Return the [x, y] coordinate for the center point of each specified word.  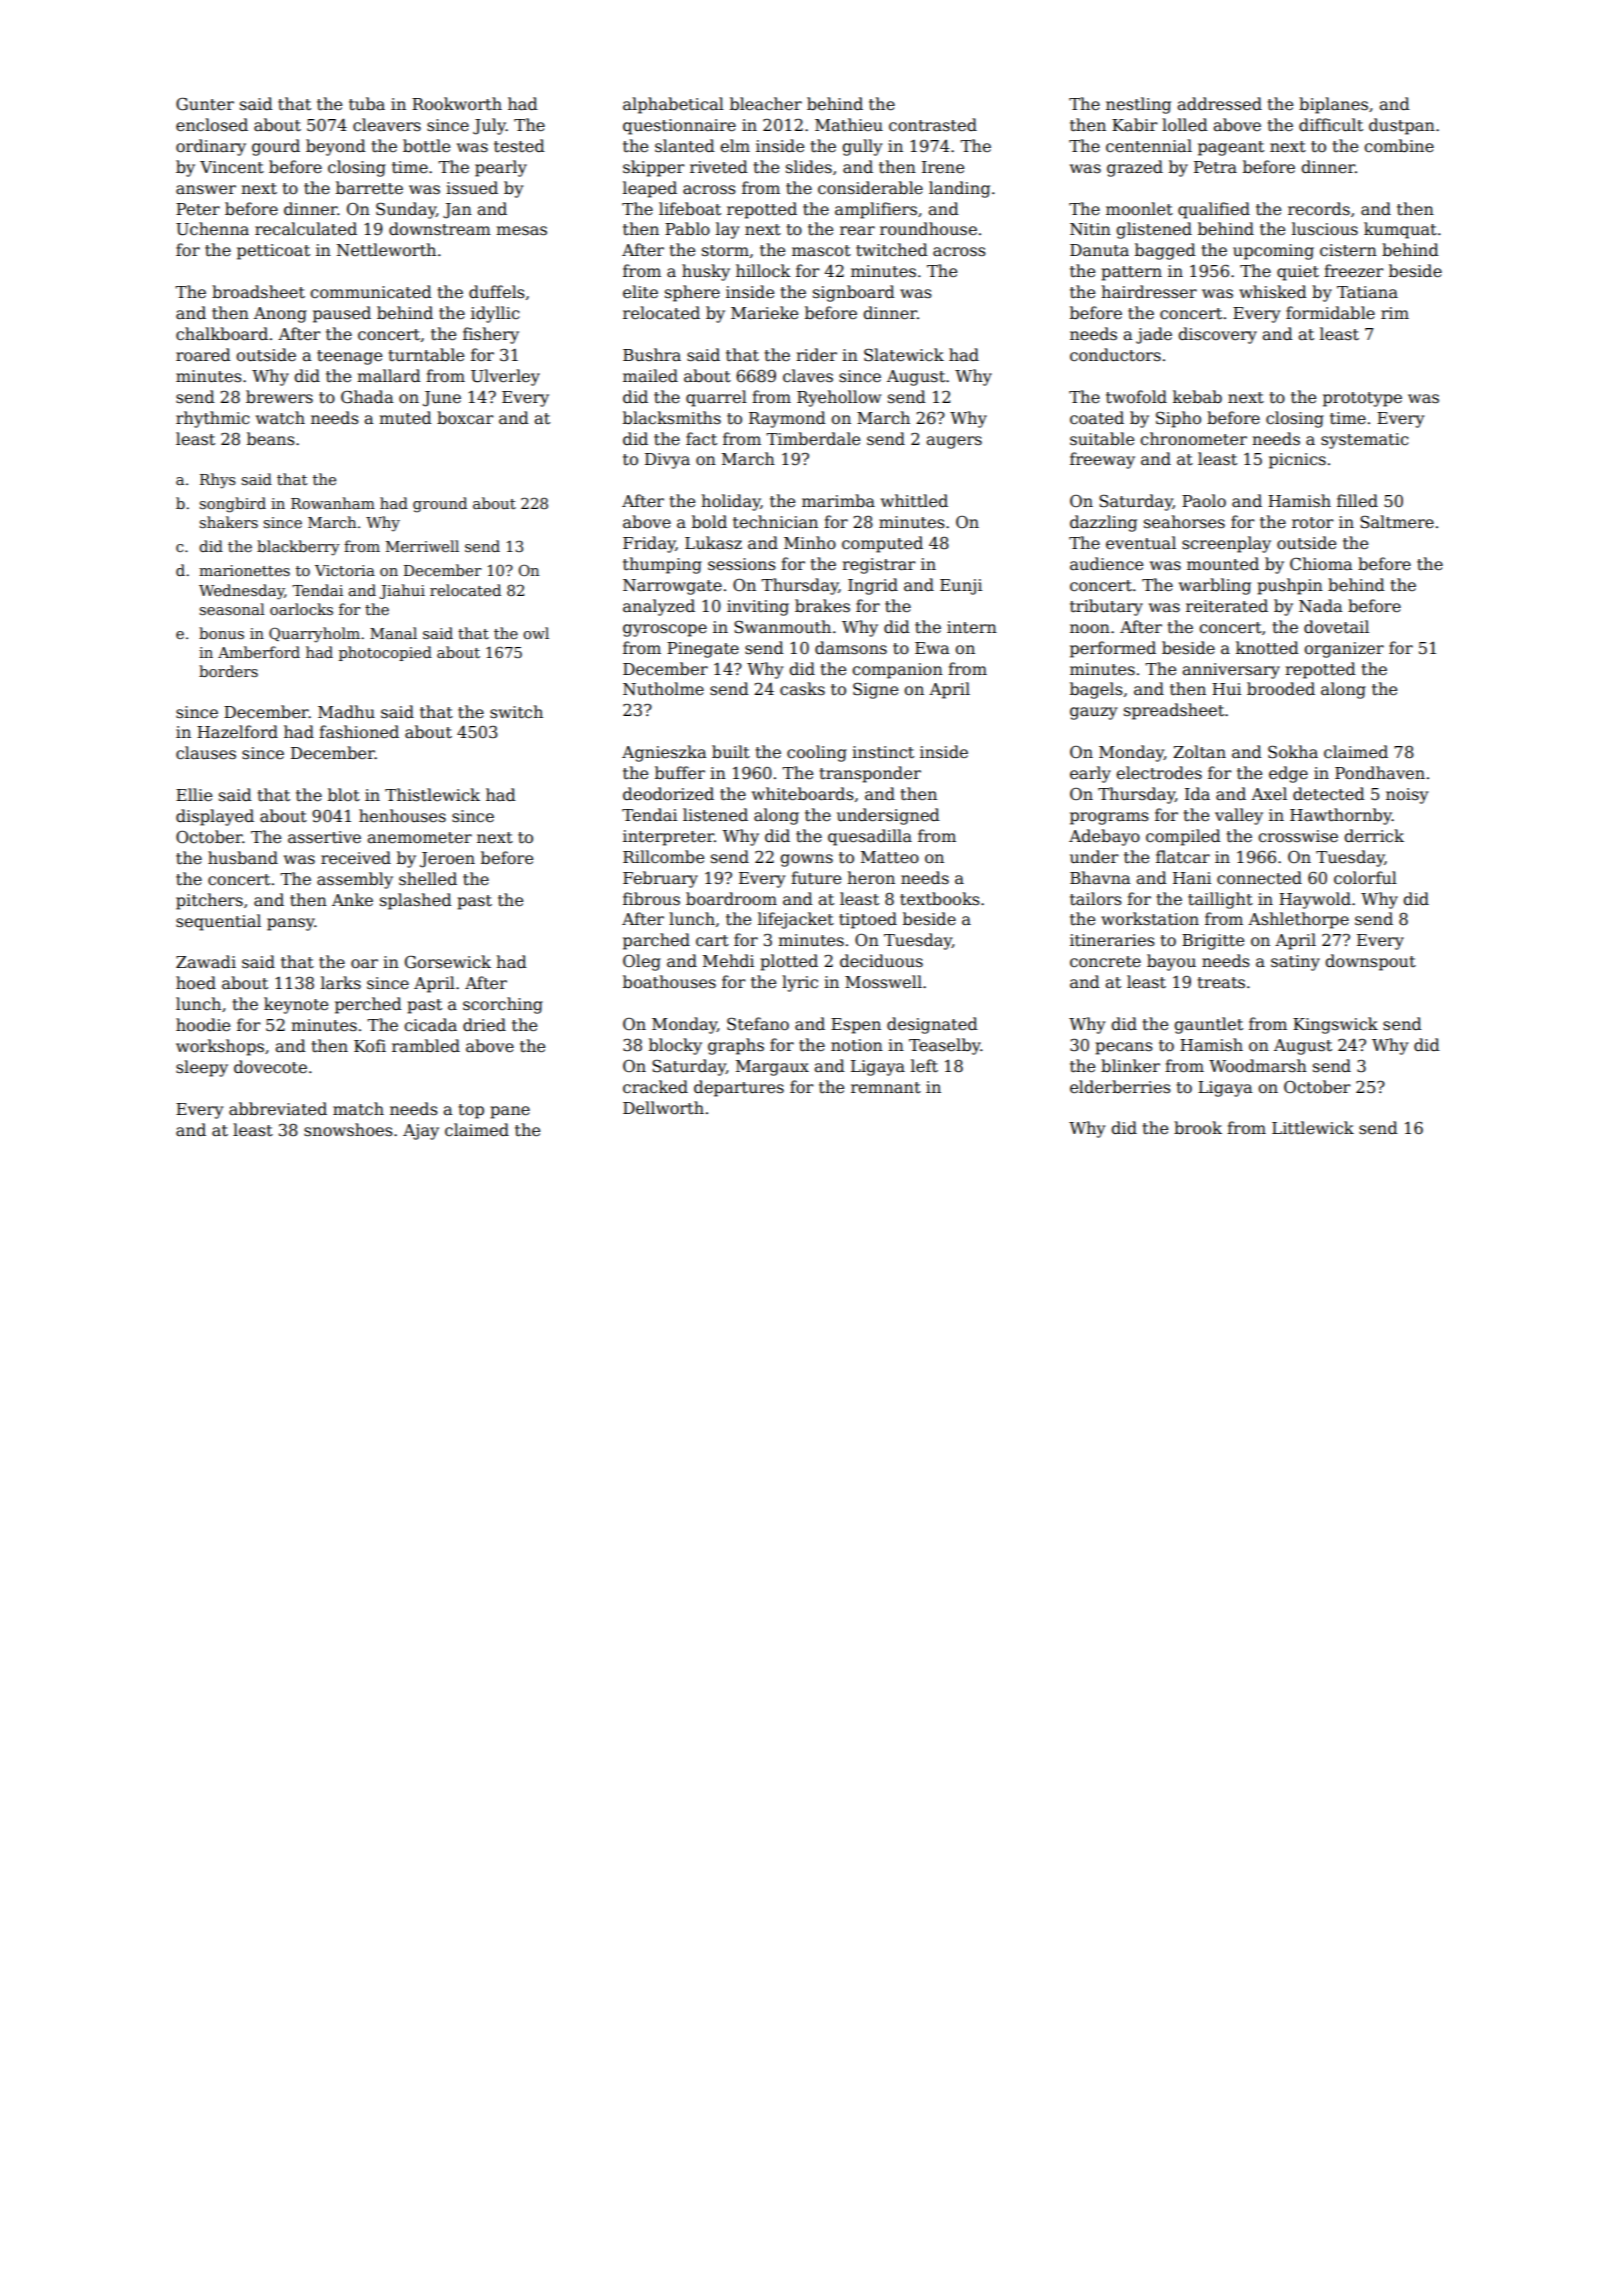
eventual [1141, 543]
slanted [685, 146]
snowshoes [348, 1130]
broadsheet [258, 292]
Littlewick [1313, 1128]
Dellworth [663, 1108]
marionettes [244, 570]
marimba [838, 501]
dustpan [1402, 126]
